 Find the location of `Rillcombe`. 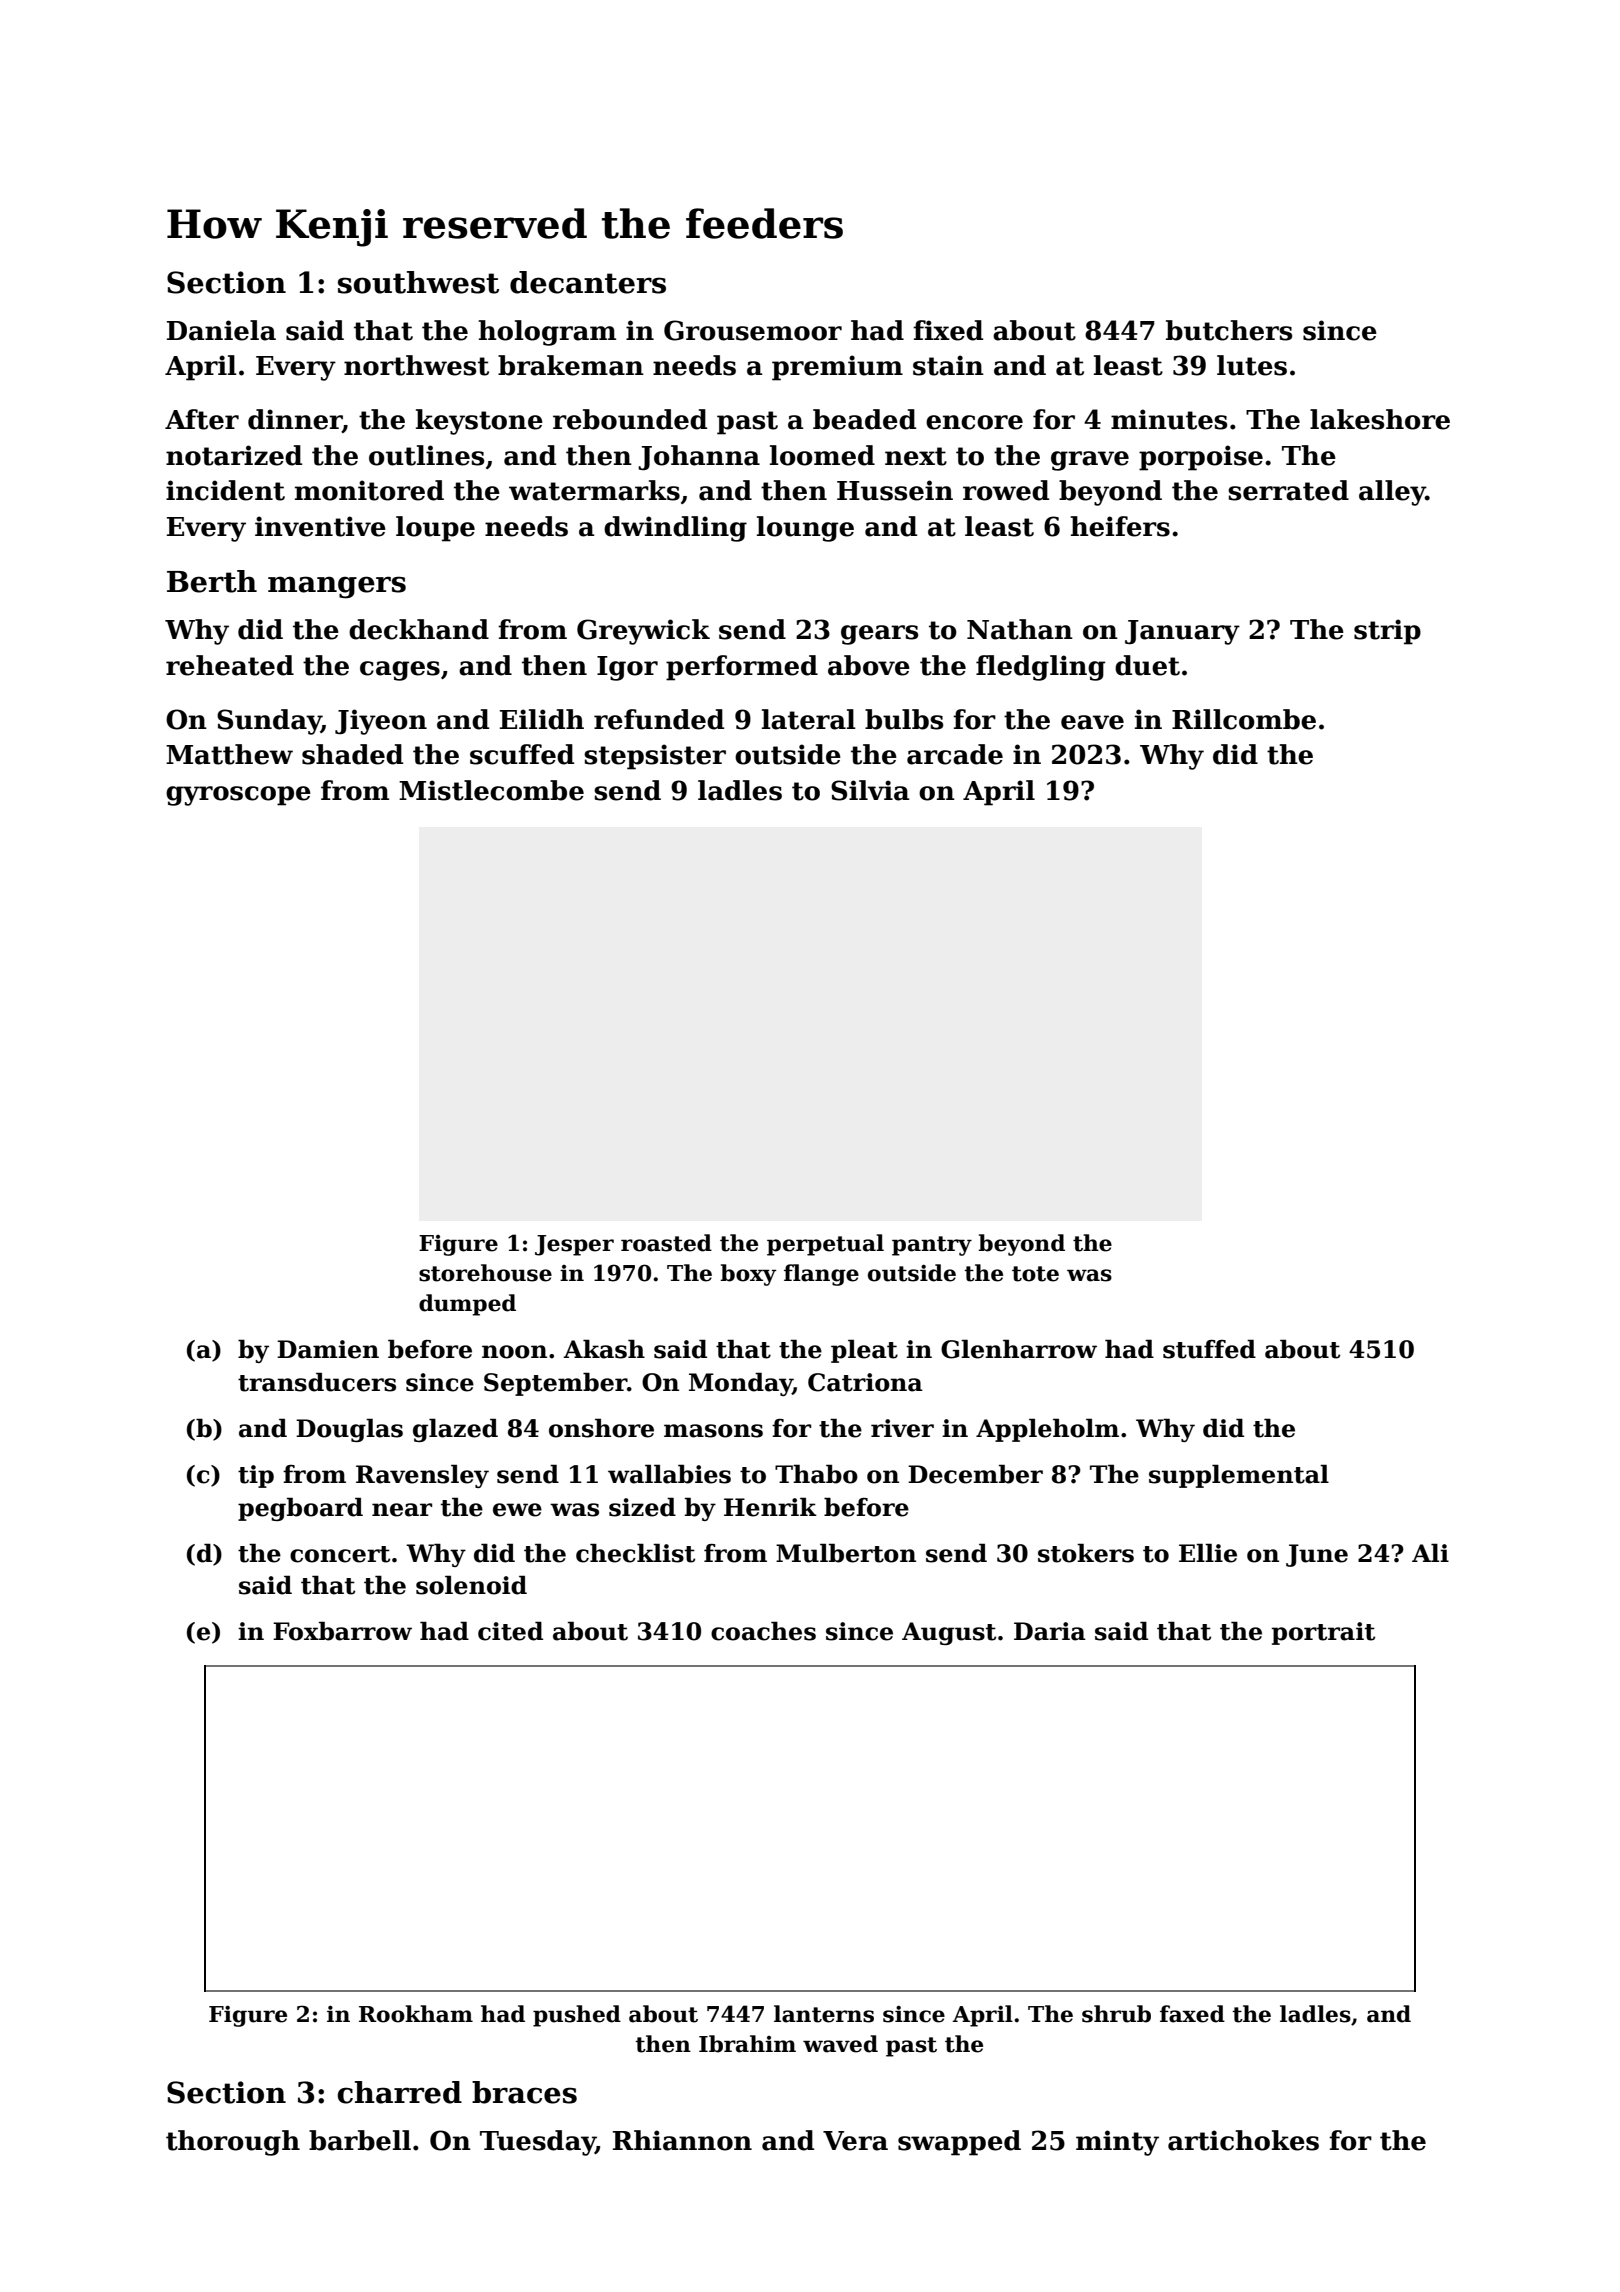

Rillcombe is located at coordinates (1244, 719).
